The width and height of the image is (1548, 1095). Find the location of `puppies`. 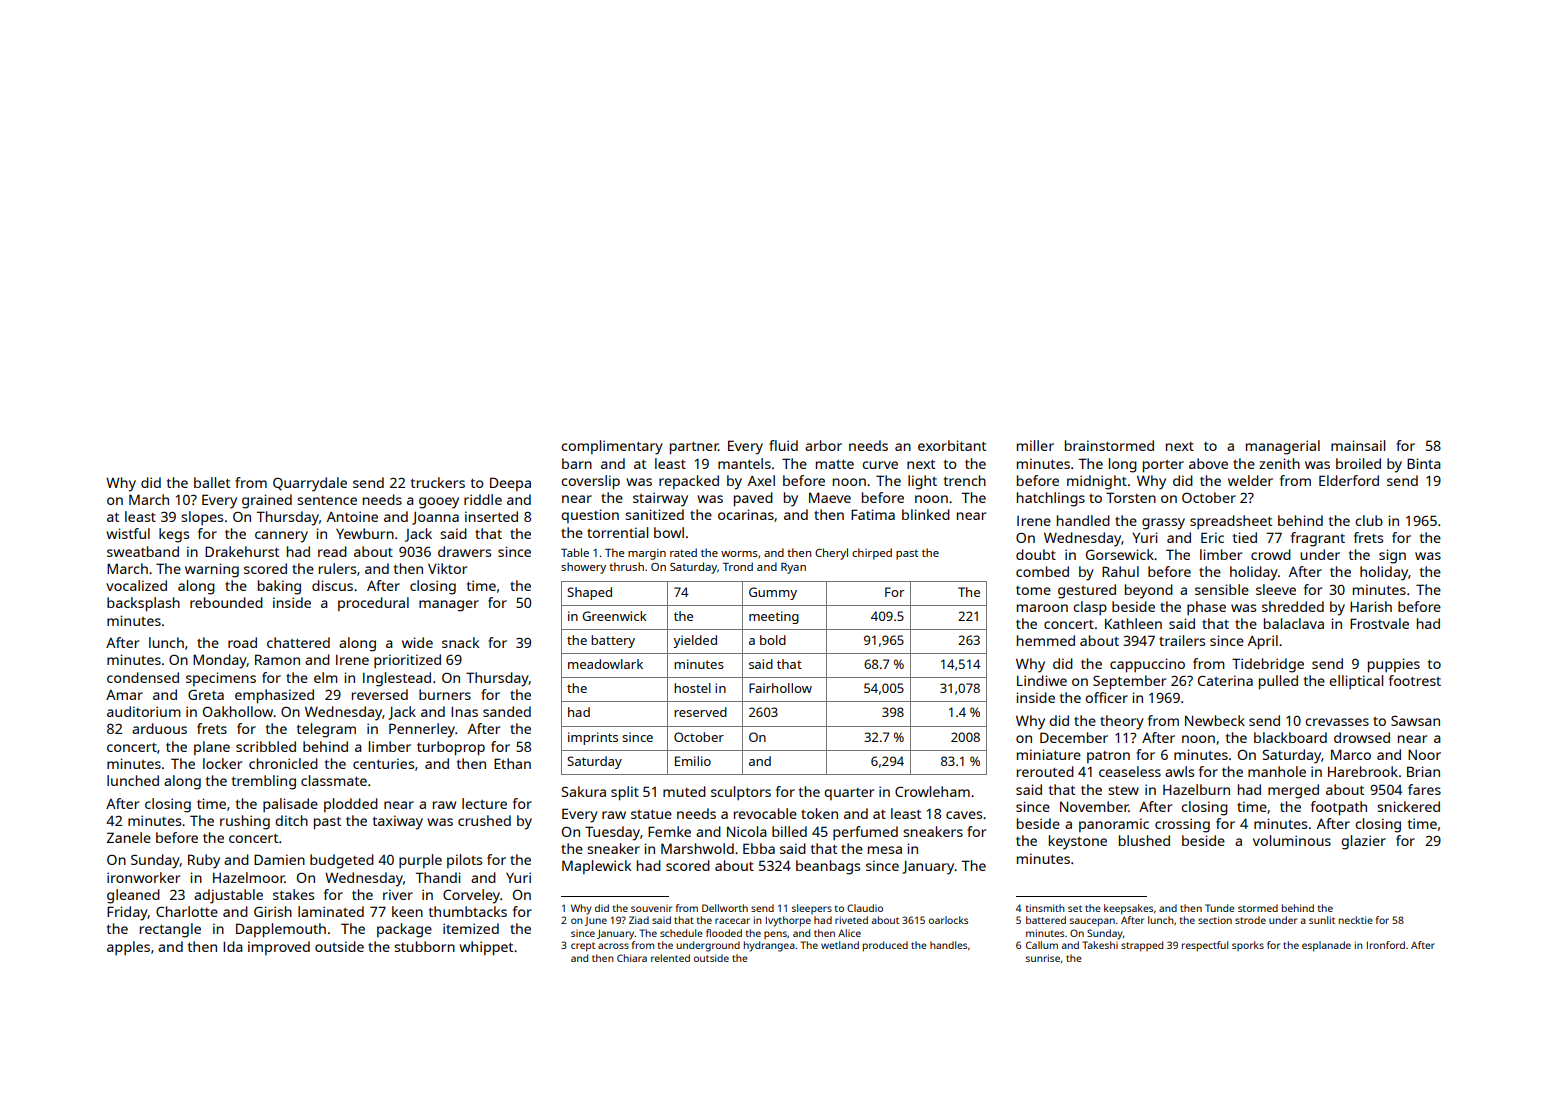

puppies is located at coordinates (1394, 665).
